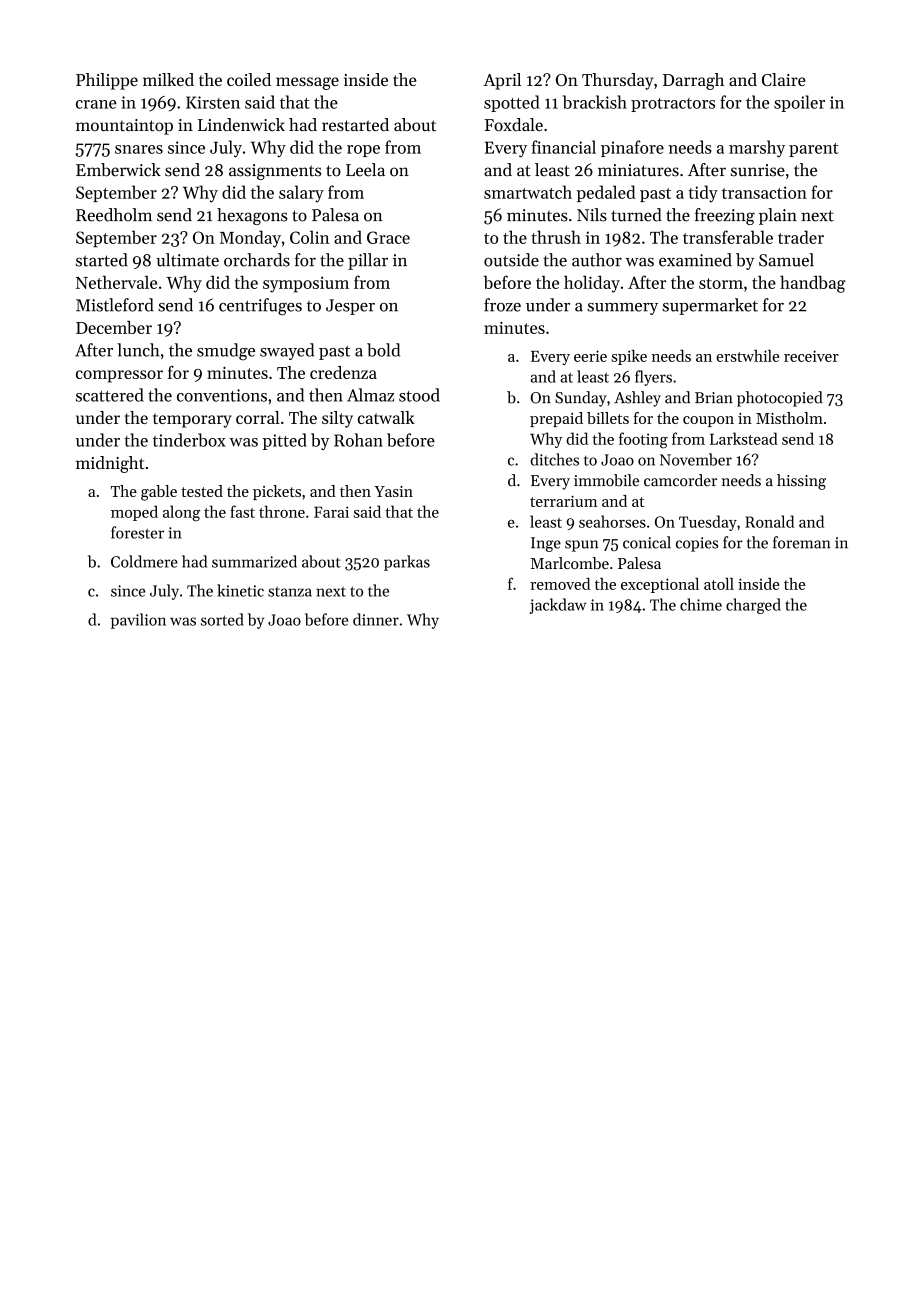  Describe the element at coordinates (222, 619) in the page. I see `sorted` at that location.
